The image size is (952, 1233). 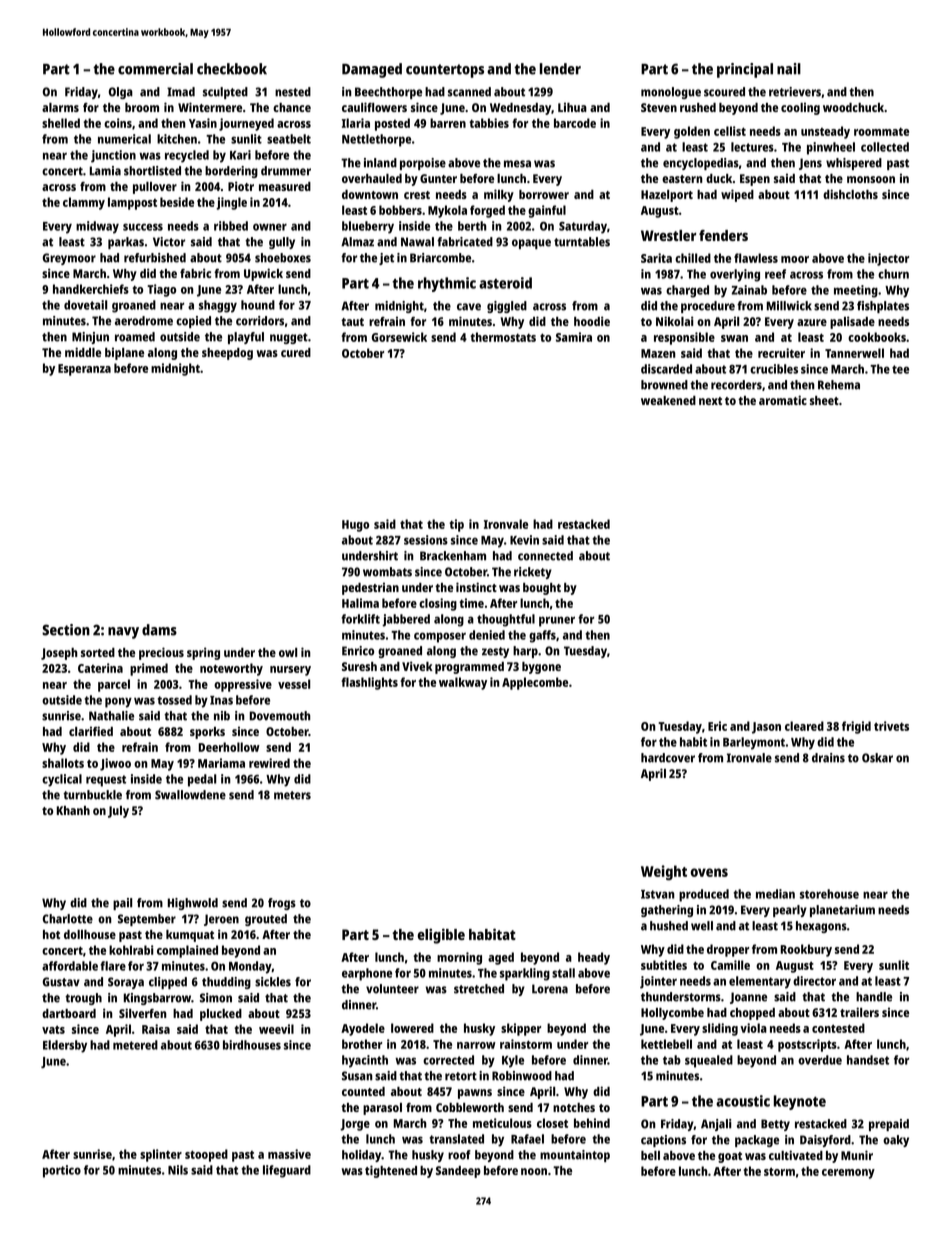 What do you see at coordinates (118, 812) in the document?
I see `July` at bounding box center [118, 812].
